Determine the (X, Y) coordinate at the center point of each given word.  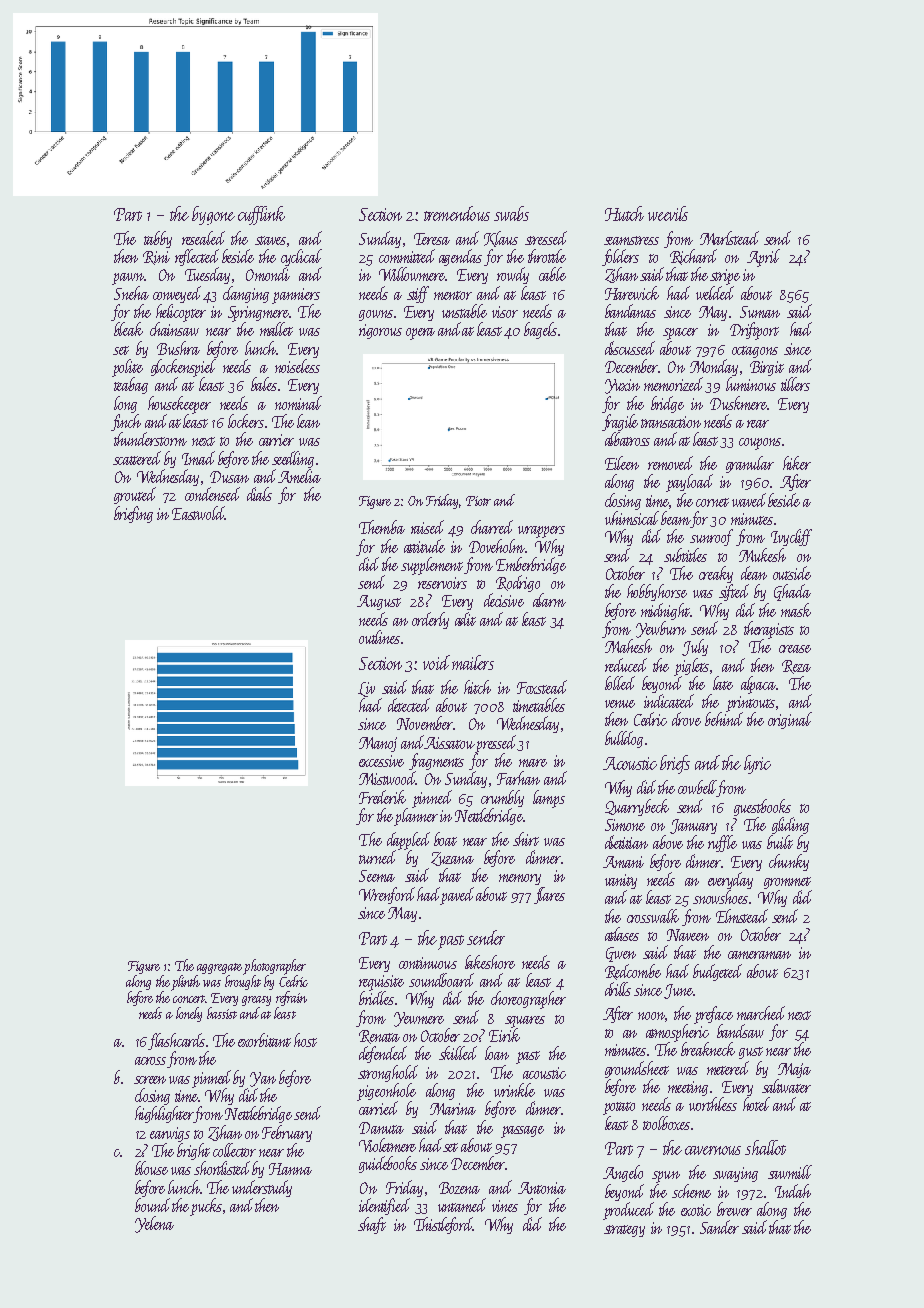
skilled (458, 1053)
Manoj (378, 744)
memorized (673, 384)
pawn (128, 279)
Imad (198, 458)
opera (420, 334)
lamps (549, 799)
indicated (669, 701)
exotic (696, 1210)
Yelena (154, 1224)
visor (505, 312)
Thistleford (443, 1225)
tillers (795, 384)
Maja (794, 1070)
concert (189, 999)
